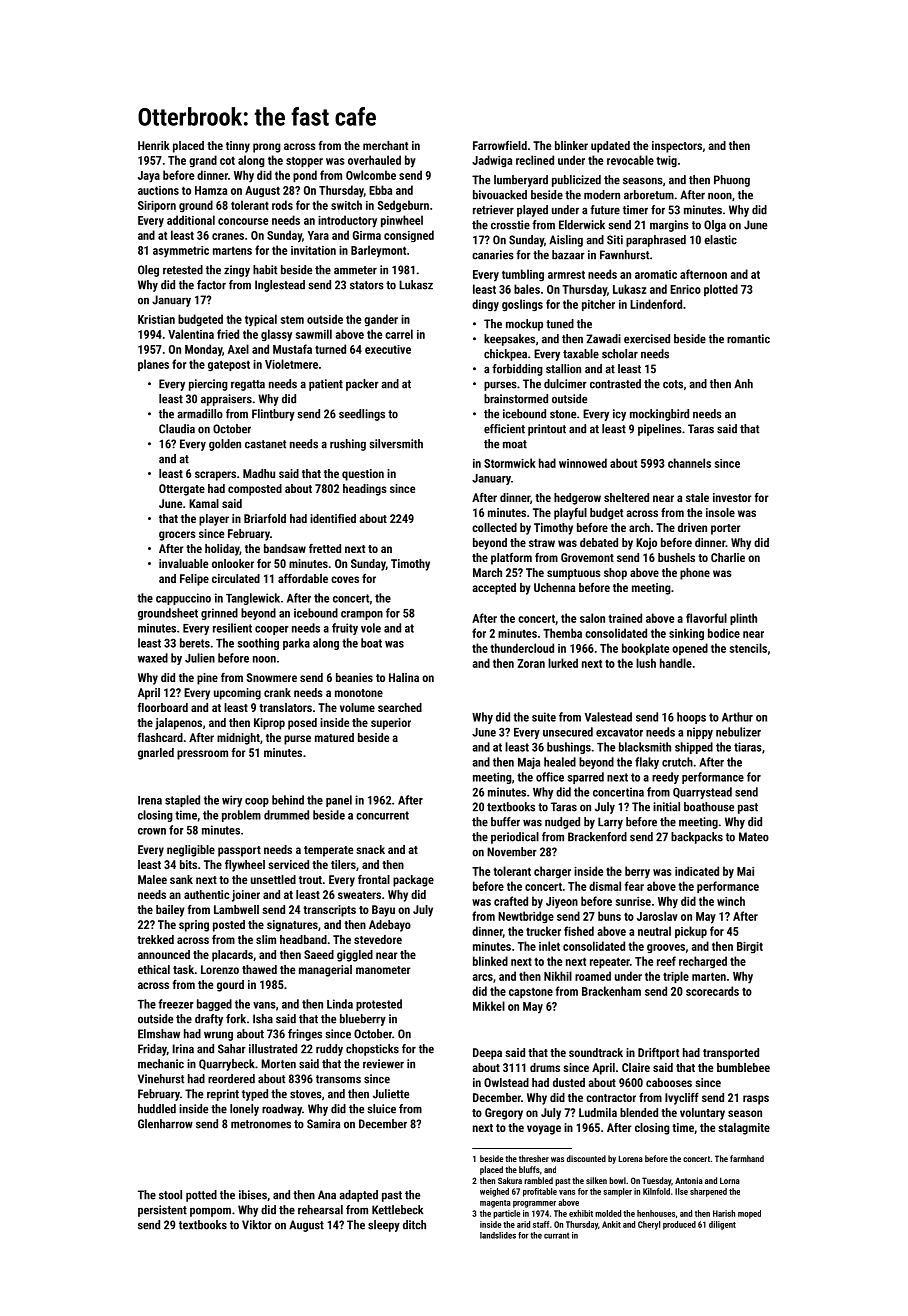  I want to click on Mikkel, so click(489, 1006).
